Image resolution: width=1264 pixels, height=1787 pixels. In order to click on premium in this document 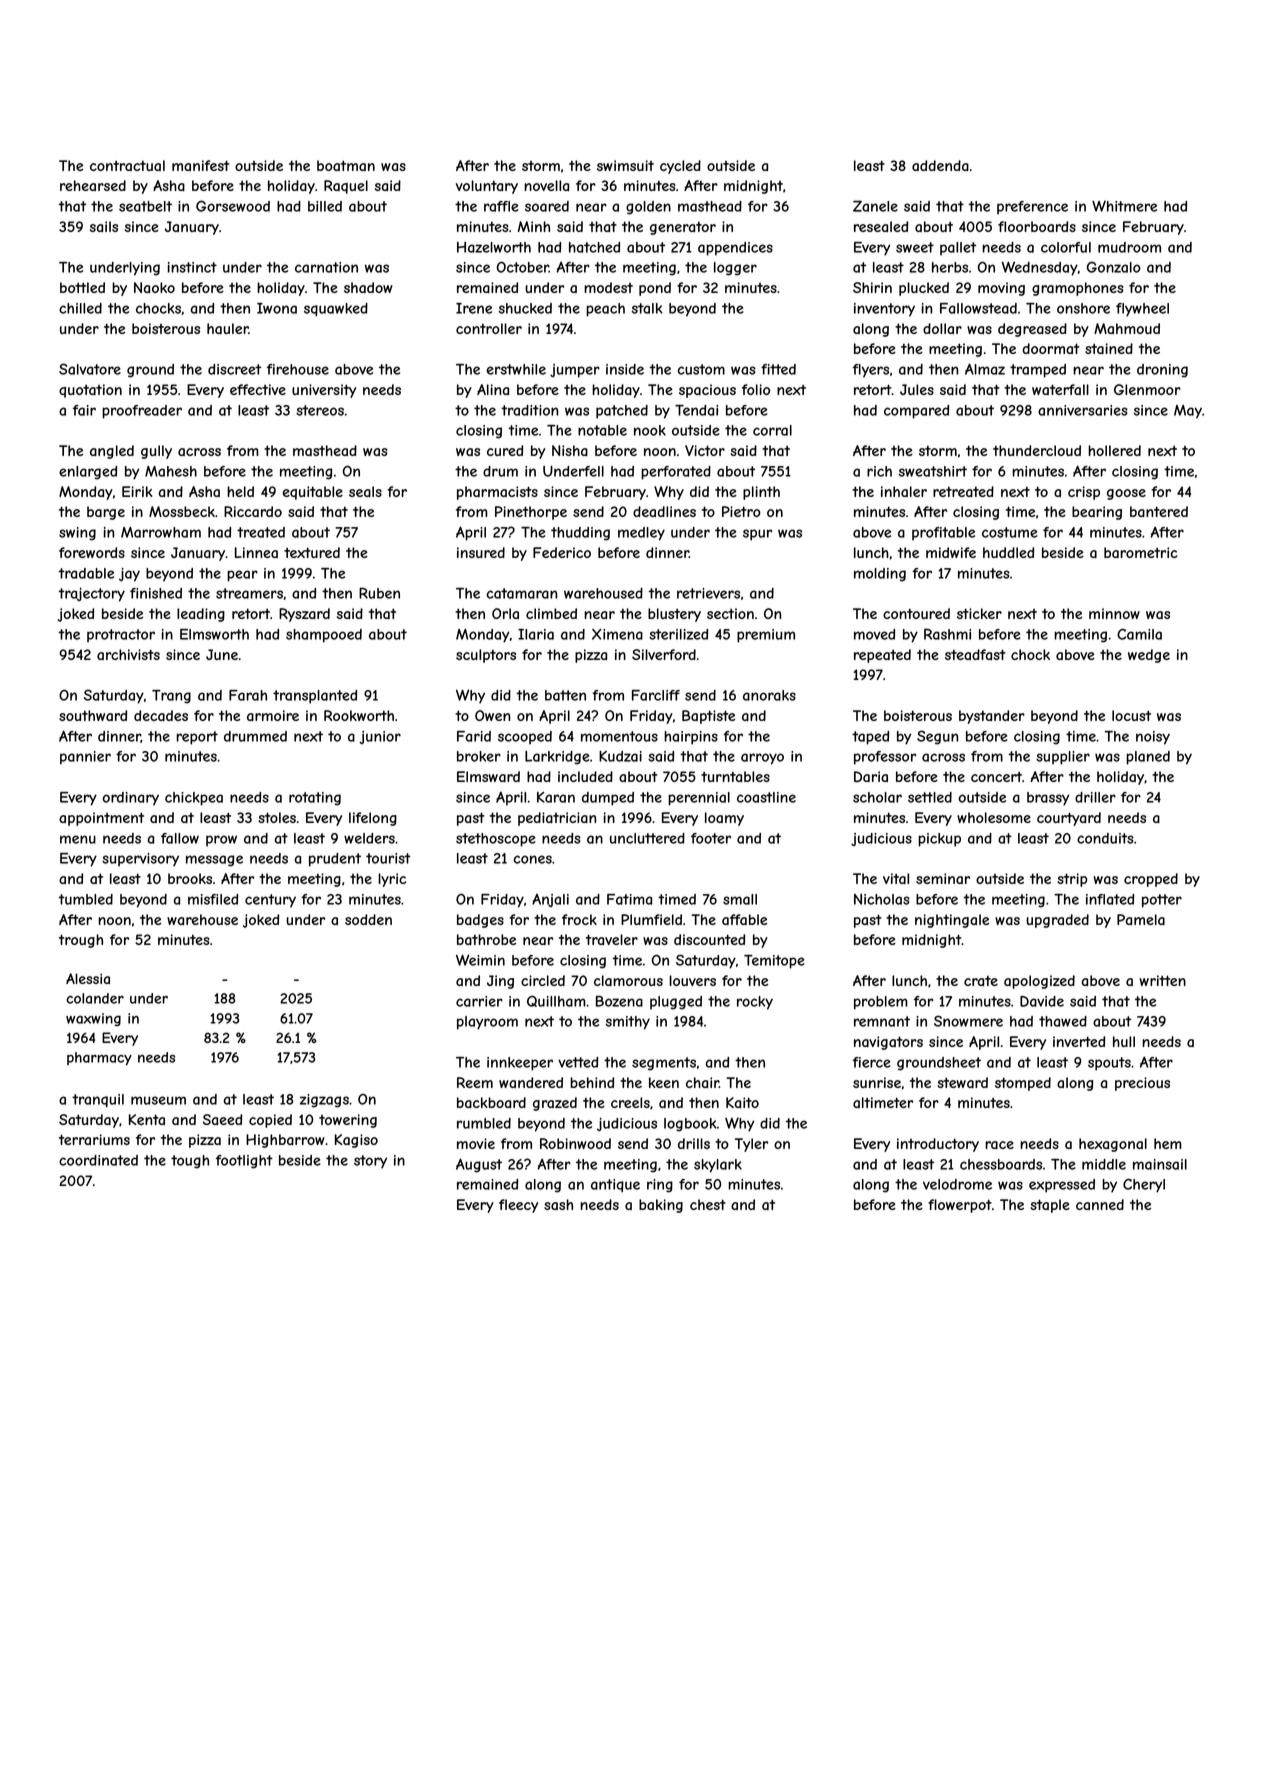, I will do `click(766, 636)`.
